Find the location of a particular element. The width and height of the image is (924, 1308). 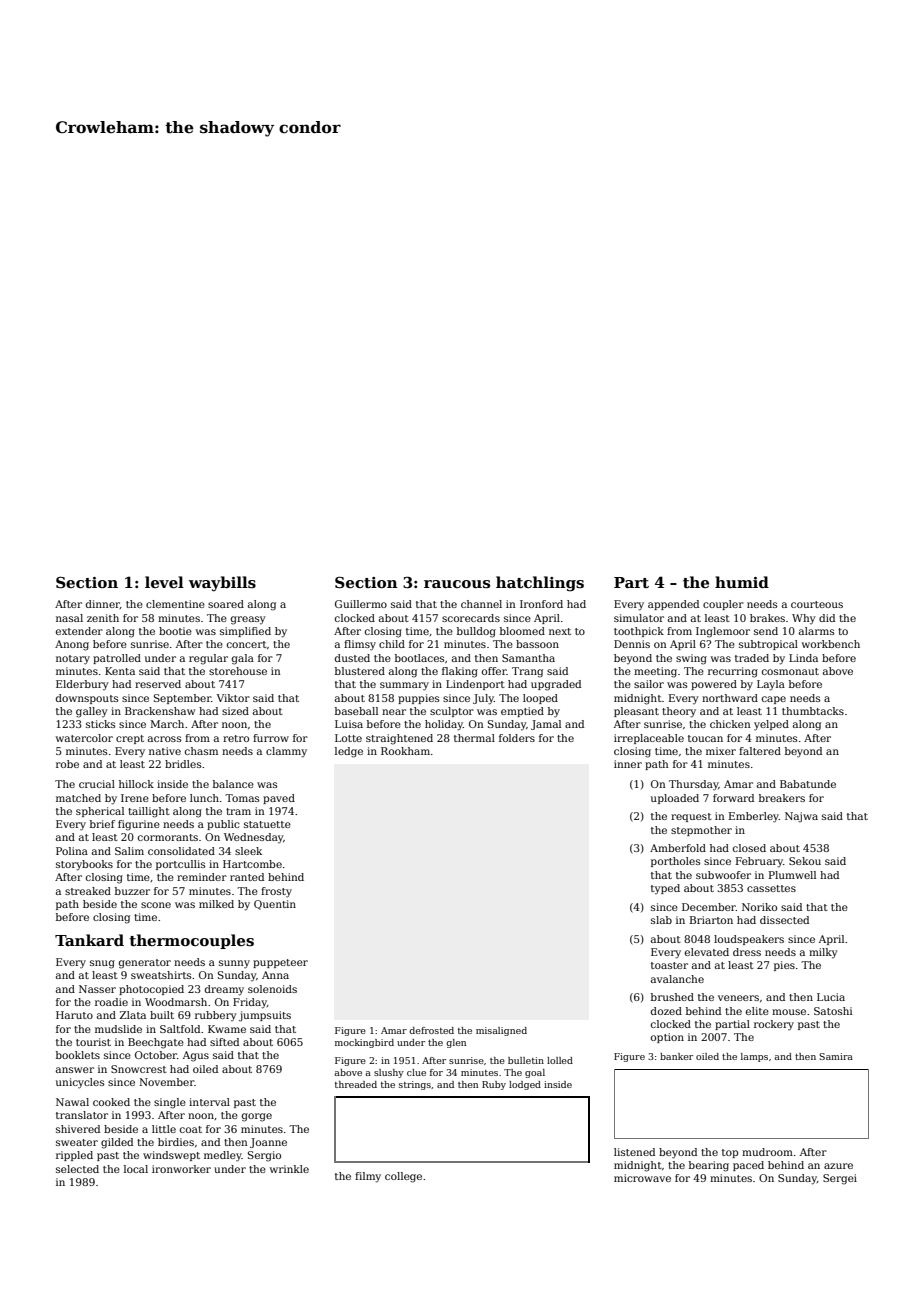

mockingbird is located at coordinates (364, 1043).
